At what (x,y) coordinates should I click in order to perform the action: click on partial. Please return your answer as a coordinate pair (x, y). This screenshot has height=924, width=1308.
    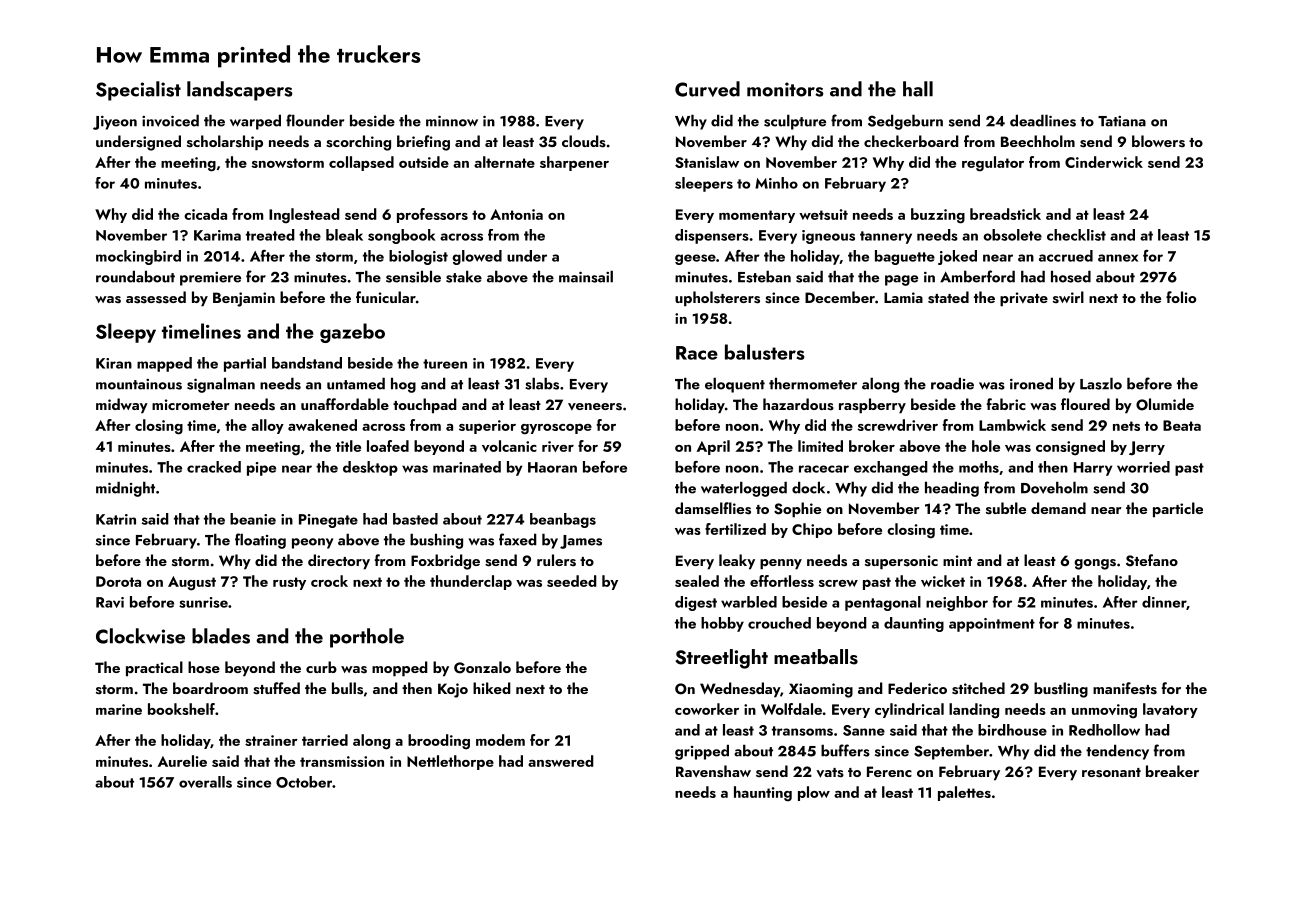
    Looking at the image, I should click on (245, 364).
